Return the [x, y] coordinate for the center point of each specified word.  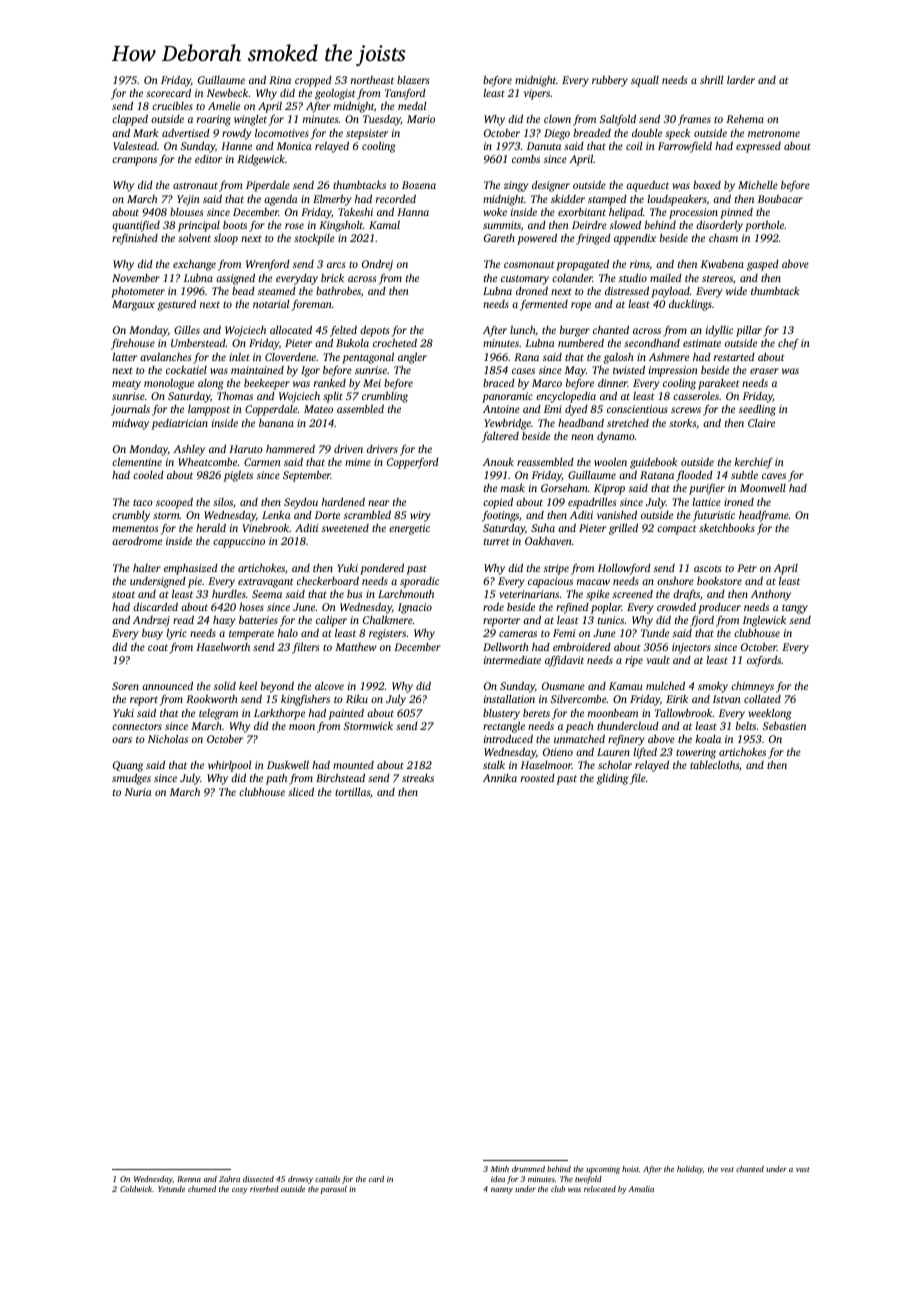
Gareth [499, 238]
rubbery [610, 81]
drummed [528, 1169]
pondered [382, 569]
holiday [690, 1170]
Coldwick [136, 1189]
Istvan [727, 699]
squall [645, 81]
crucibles [172, 105]
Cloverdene [290, 357]
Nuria [138, 792]
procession [693, 213]
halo [288, 633]
